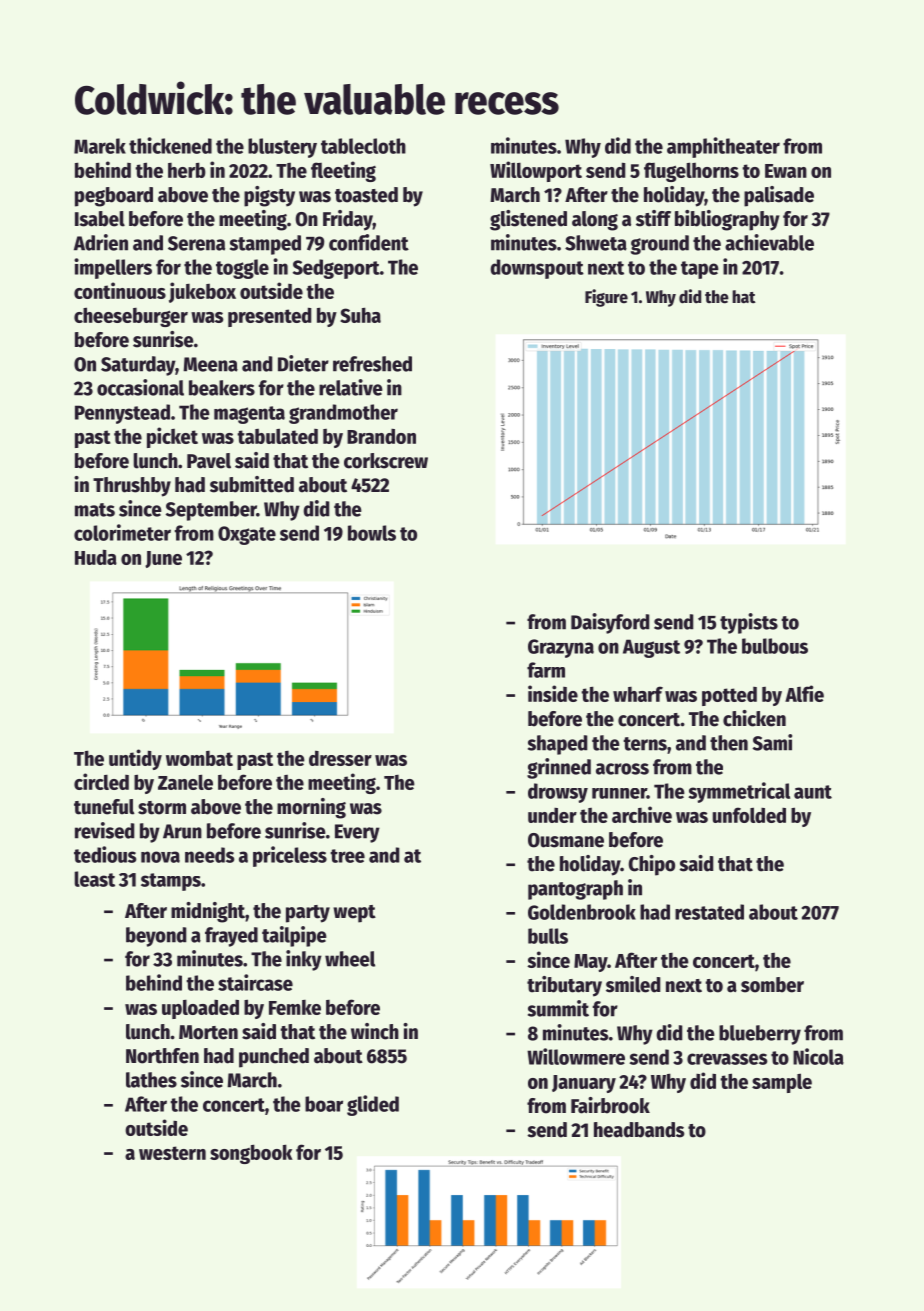 The height and width of the document is (1311, 924). Describe the element at coordinates (813, 792) in the document. I see `aunt` at that location.
